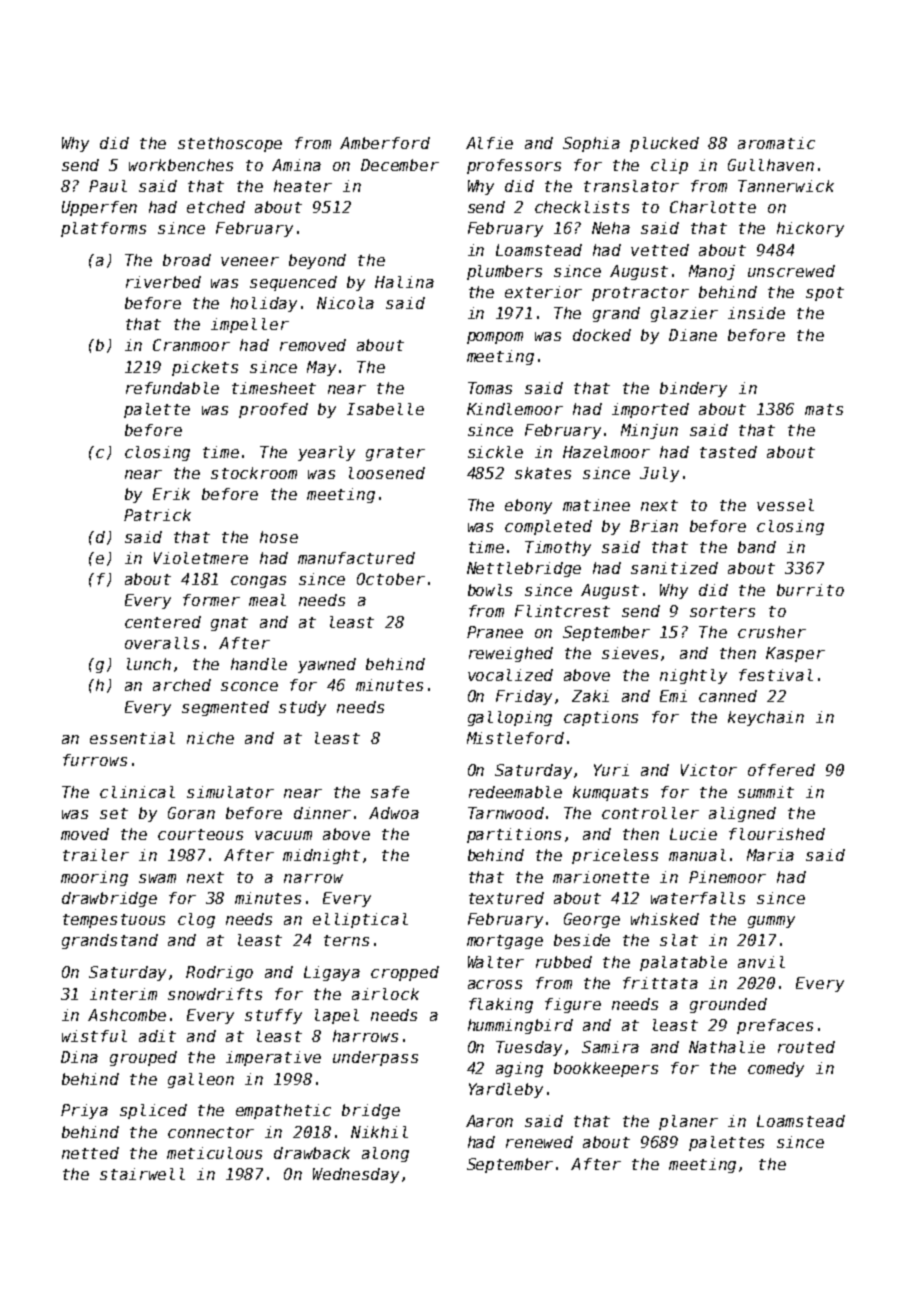 The width and height of the screenshot is (908, 1316). Describe the element at coordinates (806, 1047) in the screenshot. I see `routed` at that location.
